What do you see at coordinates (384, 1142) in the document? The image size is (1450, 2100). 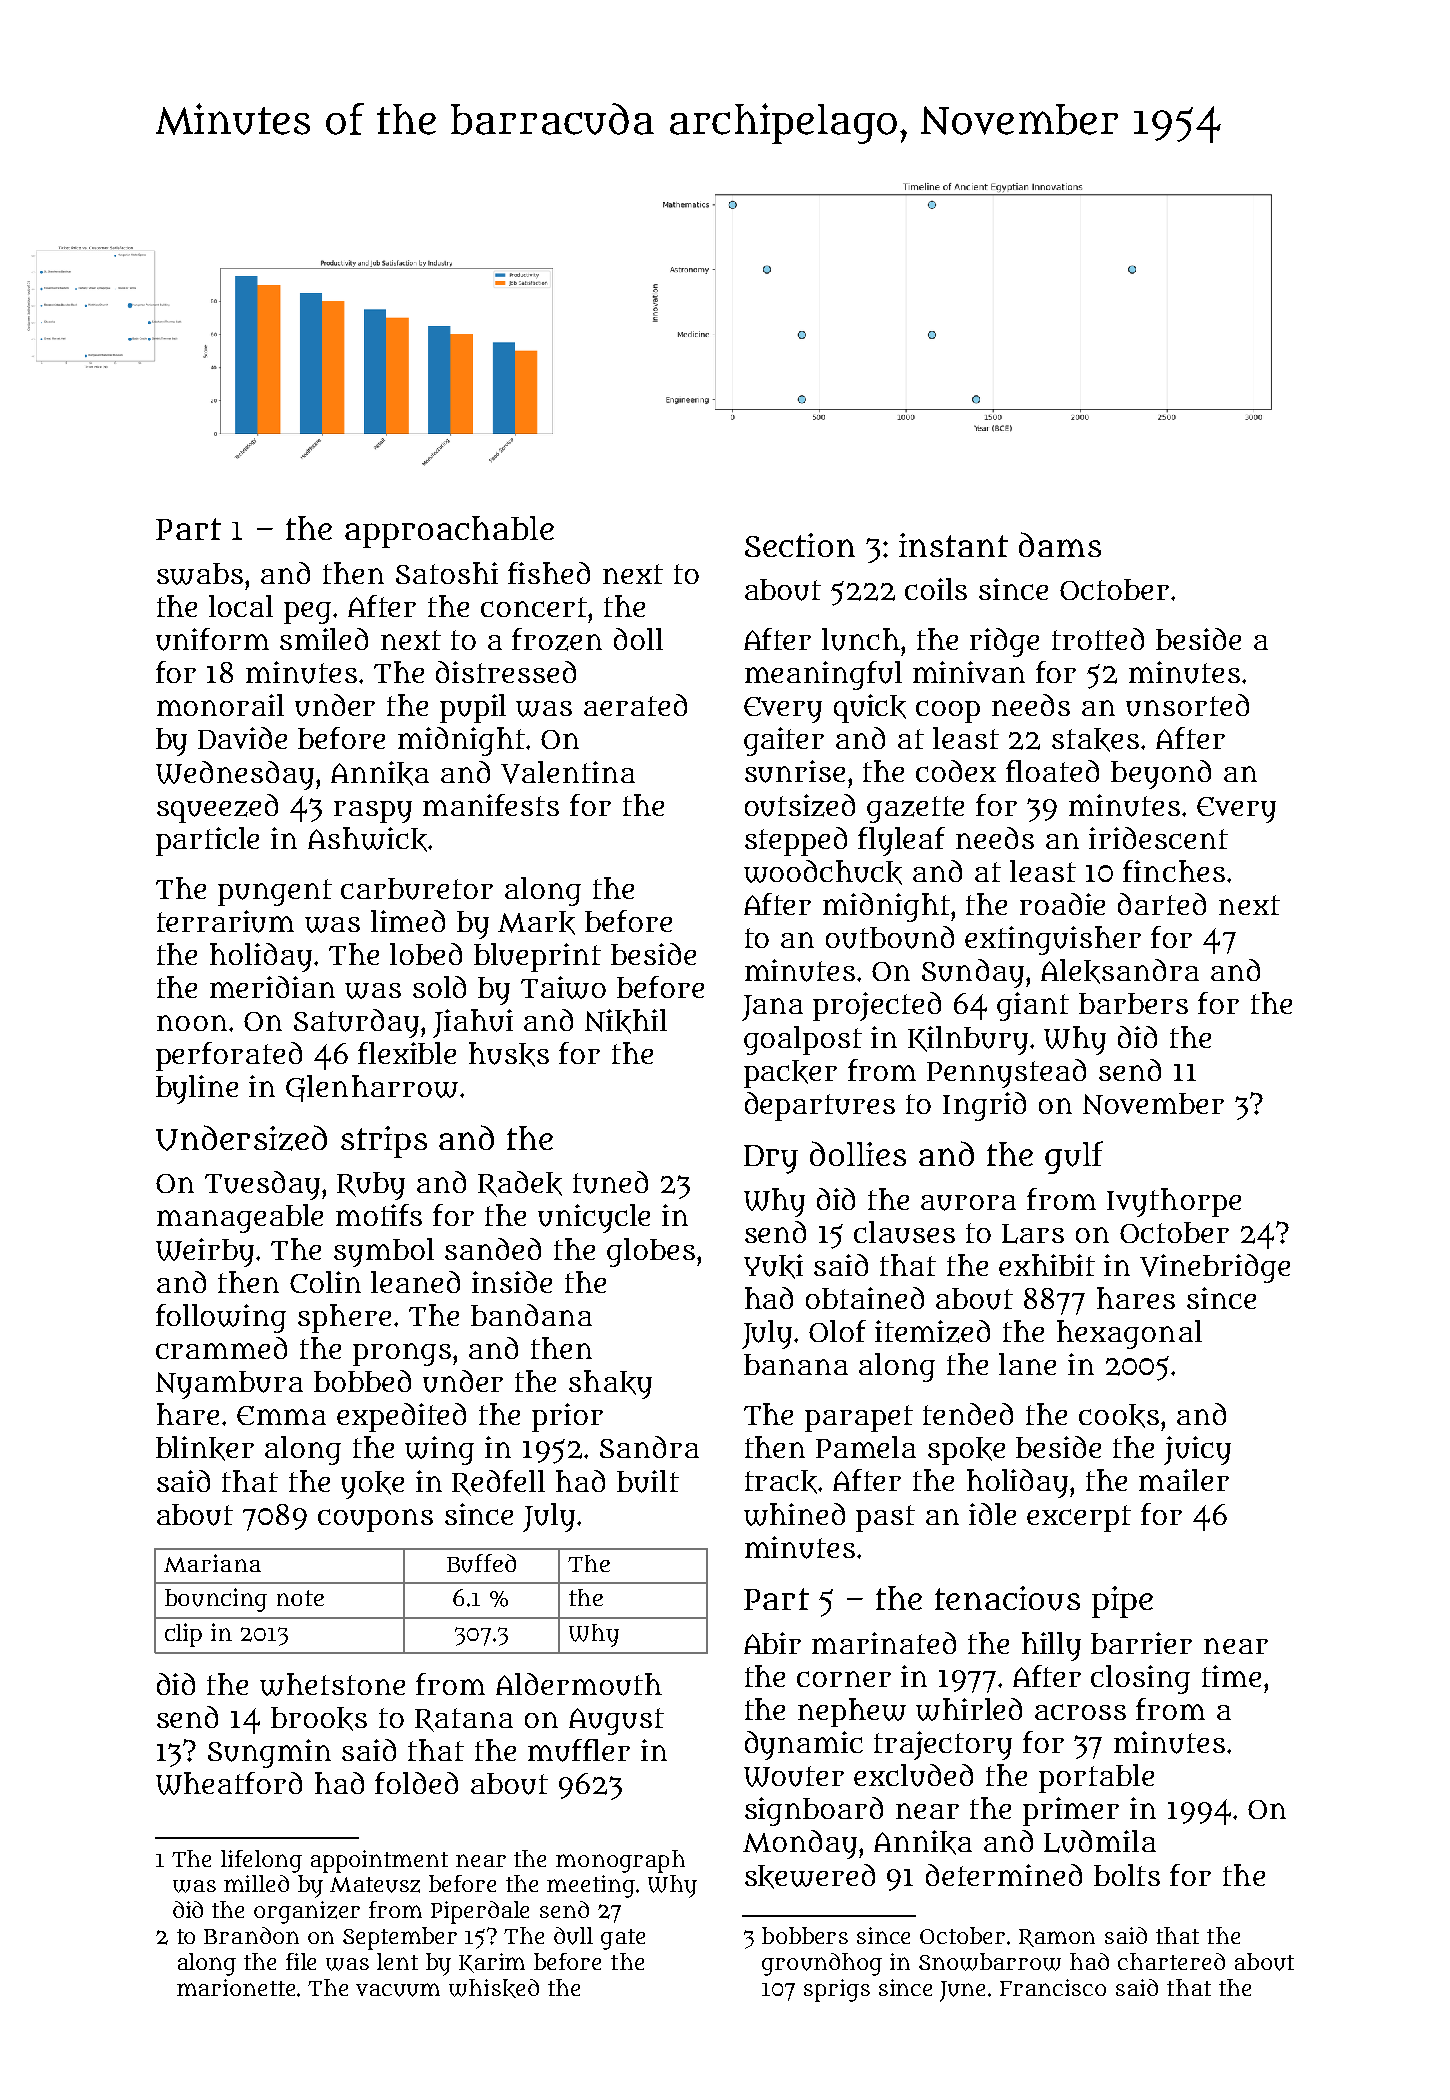 I see `strips` at bounding box center [384, 1142].
